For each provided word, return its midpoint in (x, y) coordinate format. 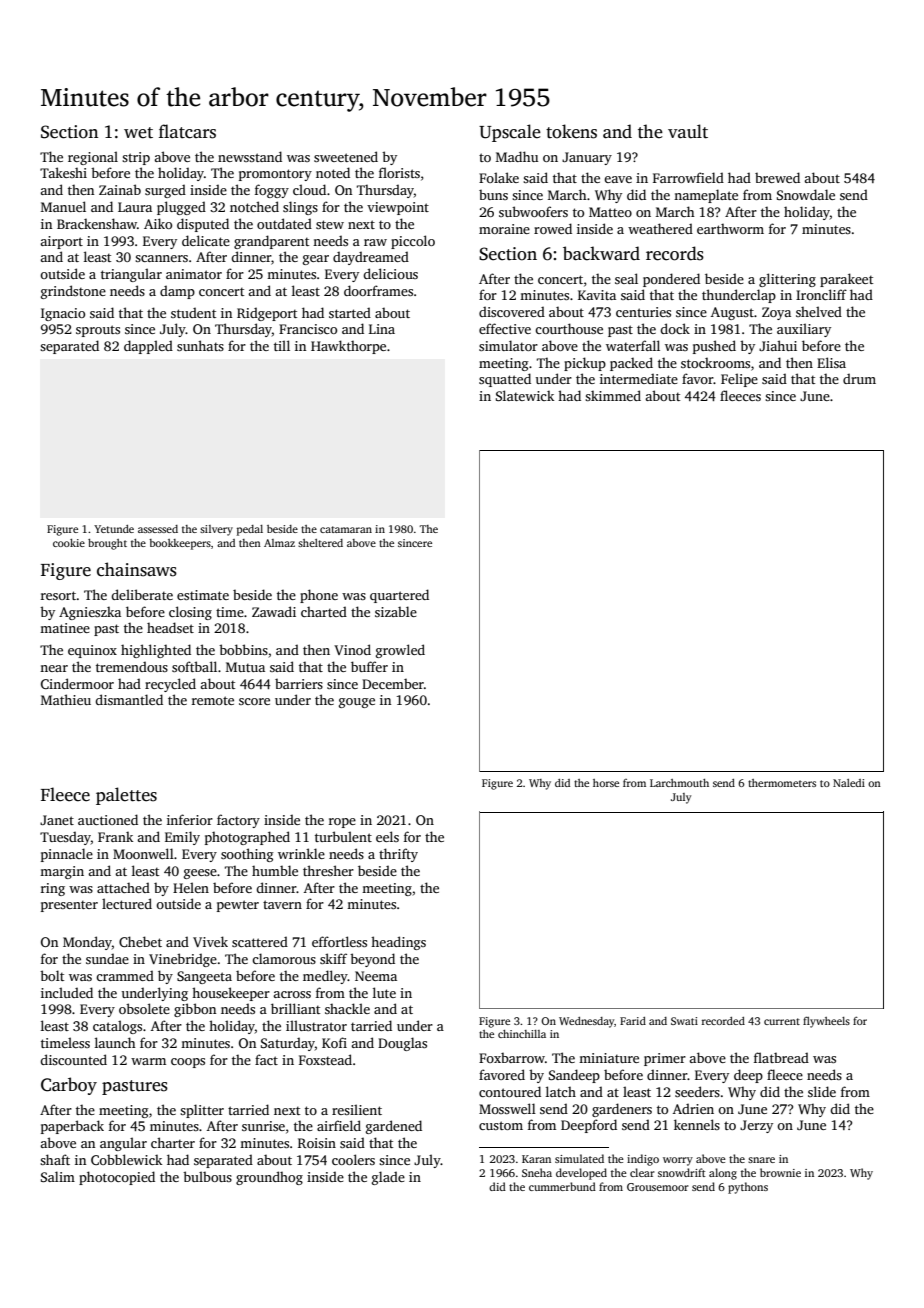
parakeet (846, 280)
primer (665, 1059)
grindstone (73, 292)
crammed (125, 975)
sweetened (346, 156)
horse (606, 783)
